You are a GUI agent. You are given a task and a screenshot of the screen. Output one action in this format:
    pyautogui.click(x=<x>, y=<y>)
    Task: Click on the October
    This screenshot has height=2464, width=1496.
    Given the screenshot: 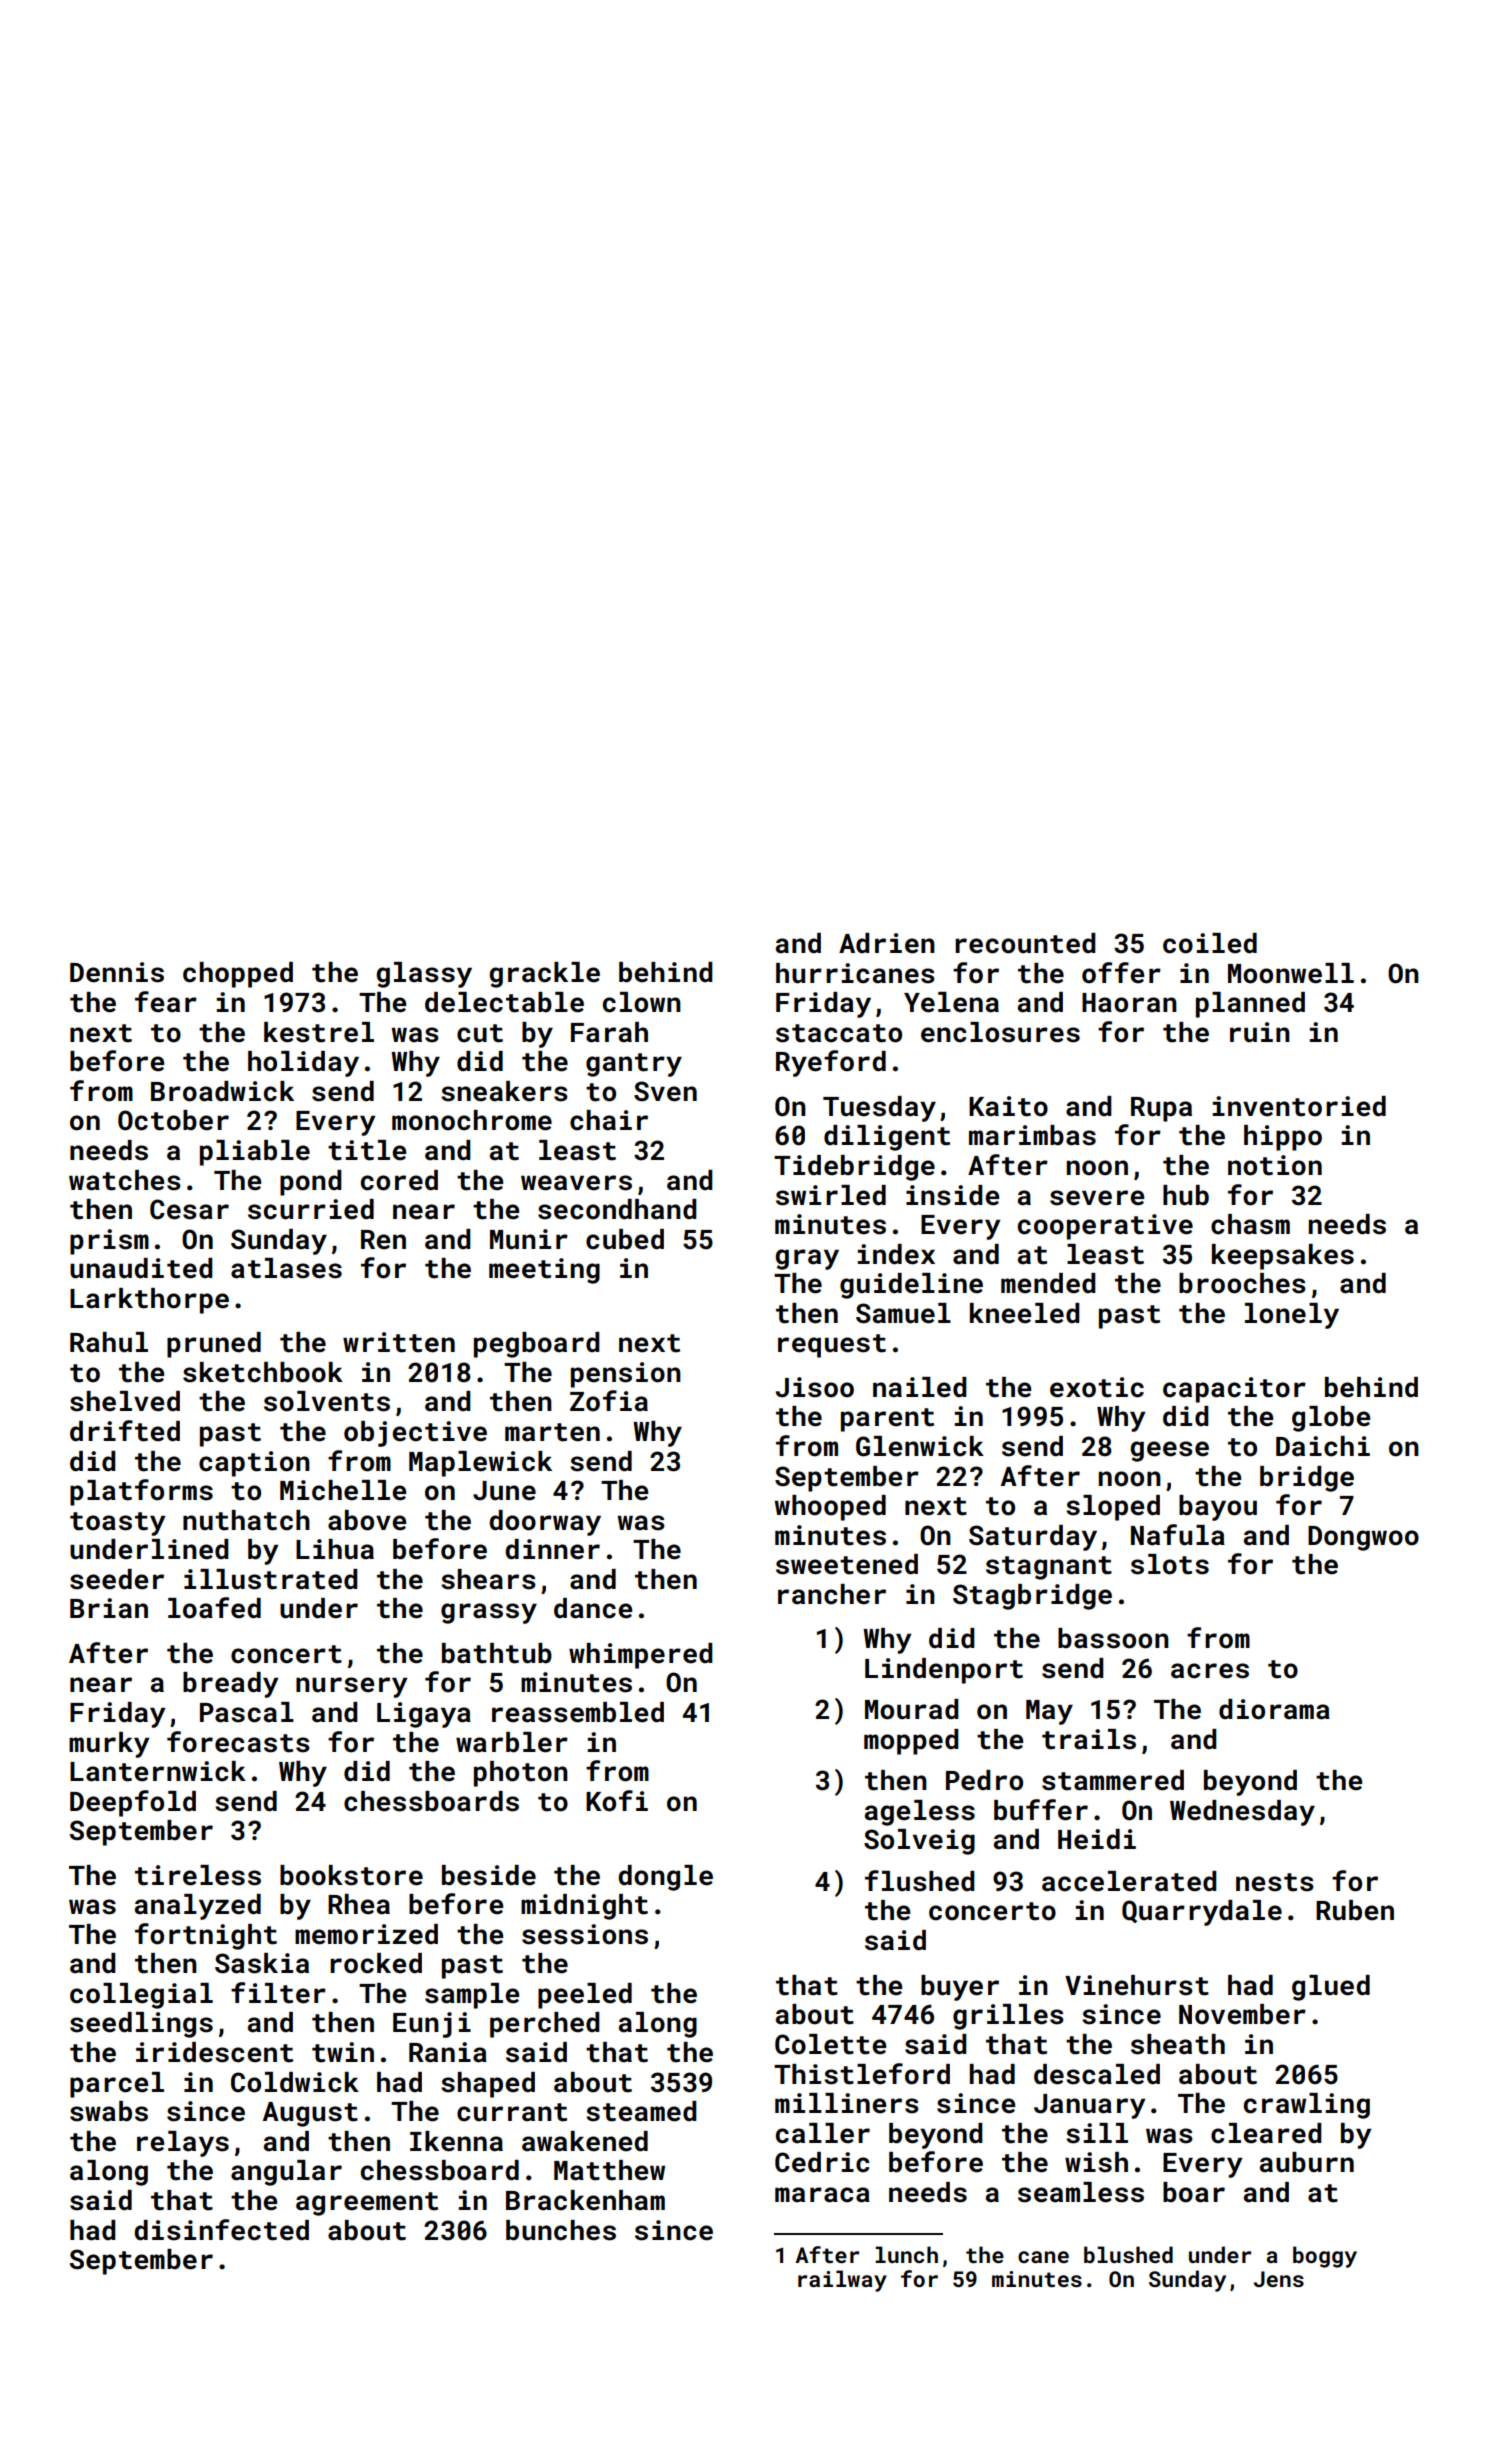 What is the action you would take?
    pyautogui.click(x=173, y=1120)
